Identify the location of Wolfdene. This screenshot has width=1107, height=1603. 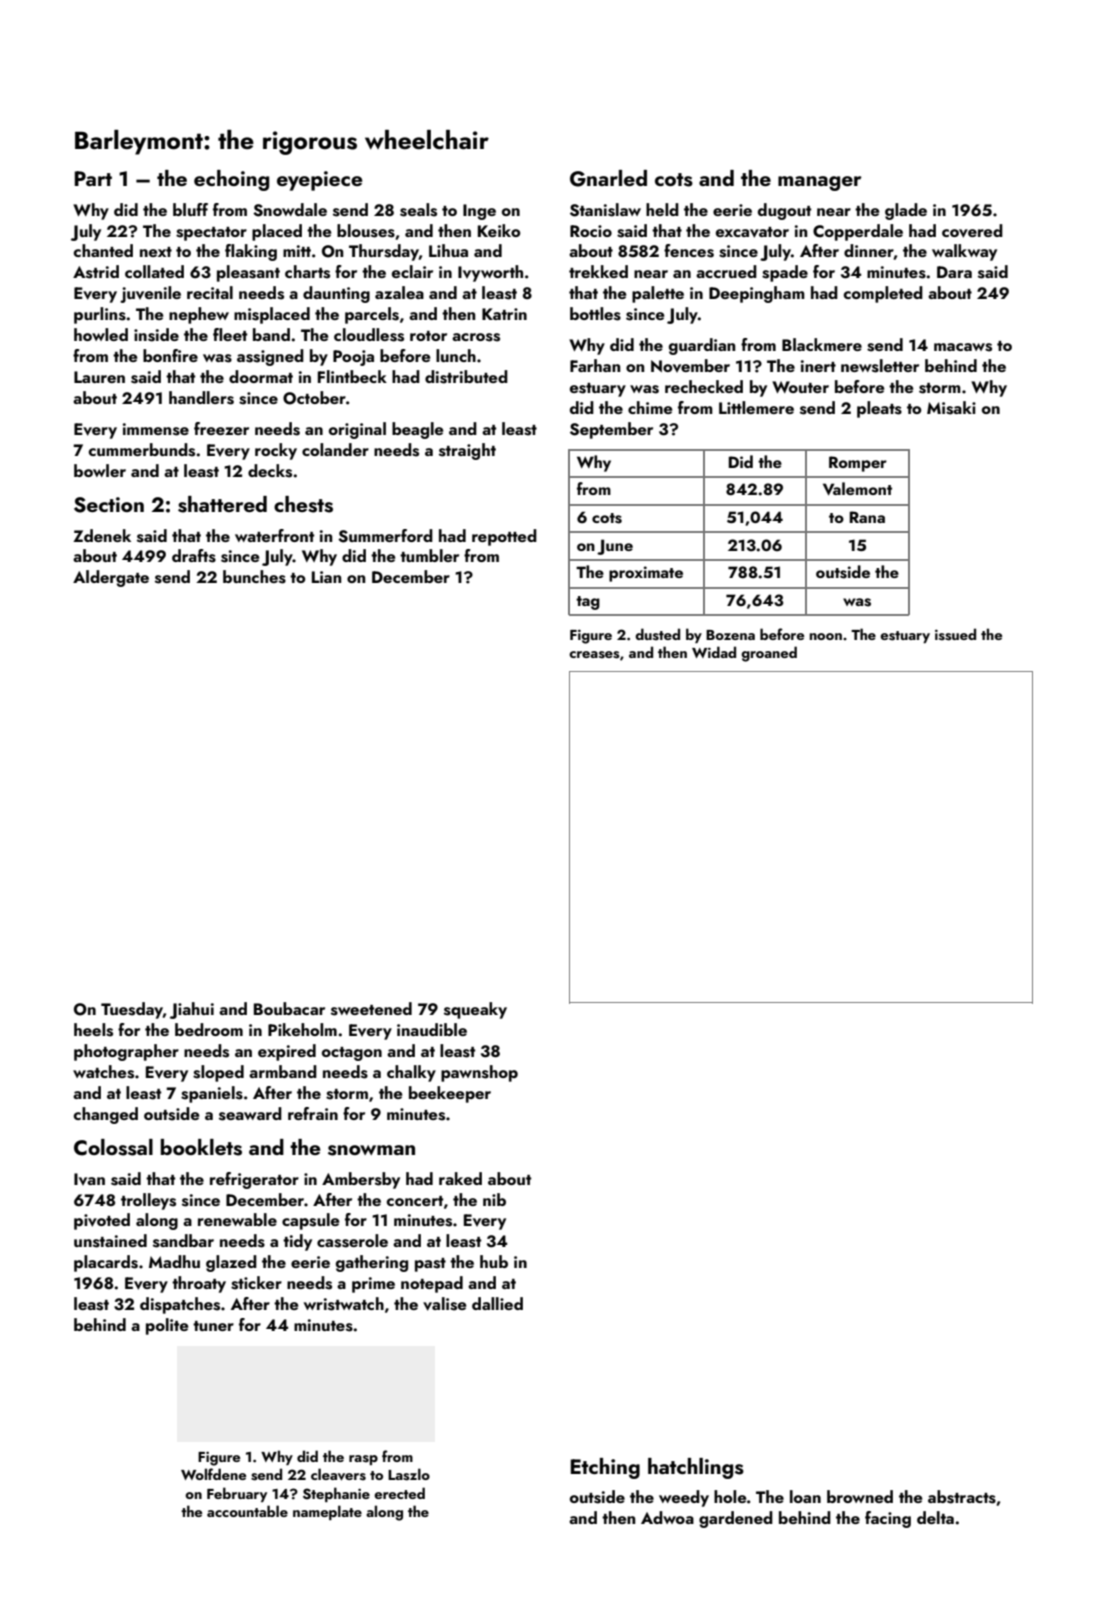
(213, 1474).
